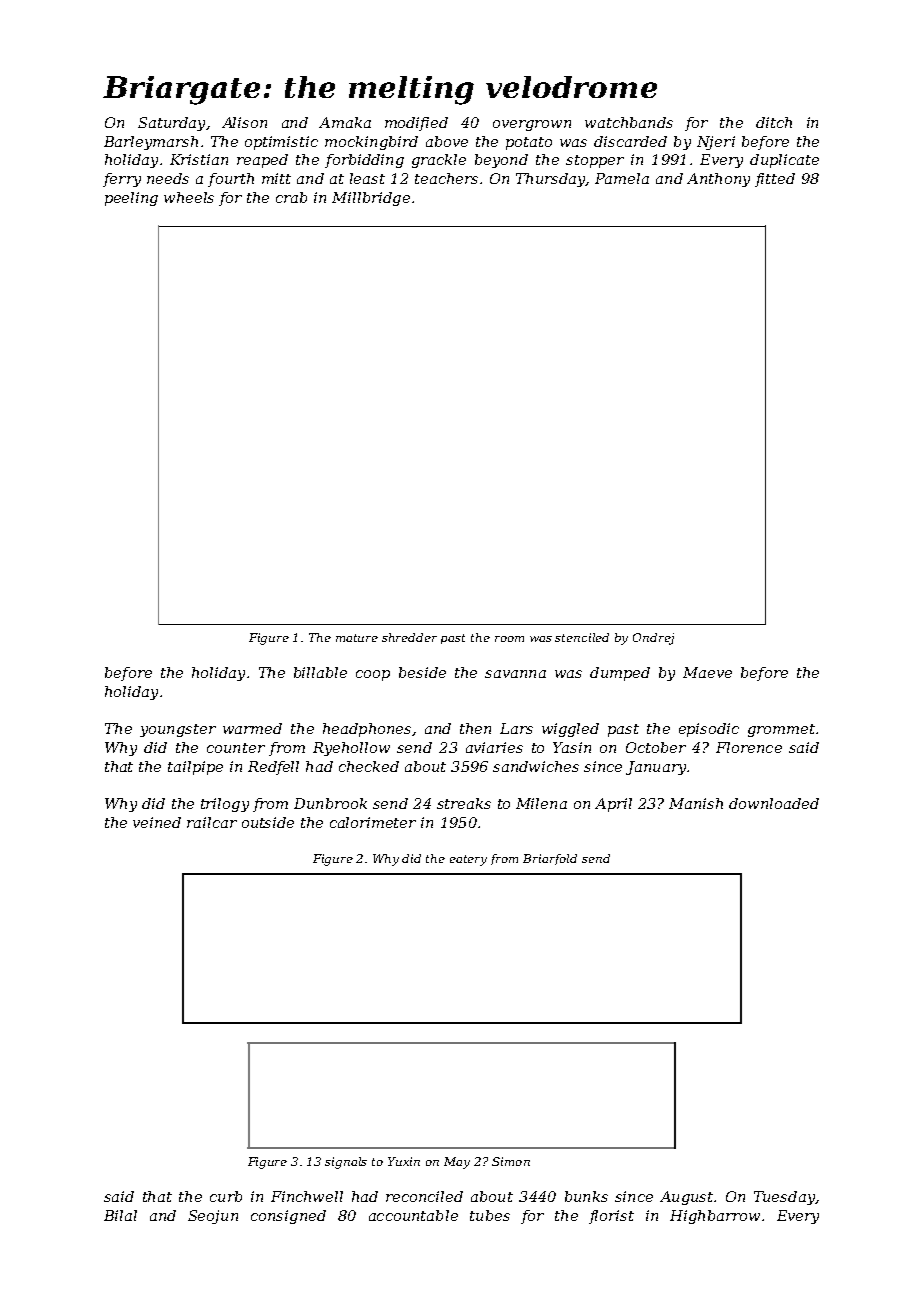 Image resolution: width=924 pixels, height=1308 pixels. Describe the element at coordinates (157, 822) in the screenshot. I see `veined` at that location.
